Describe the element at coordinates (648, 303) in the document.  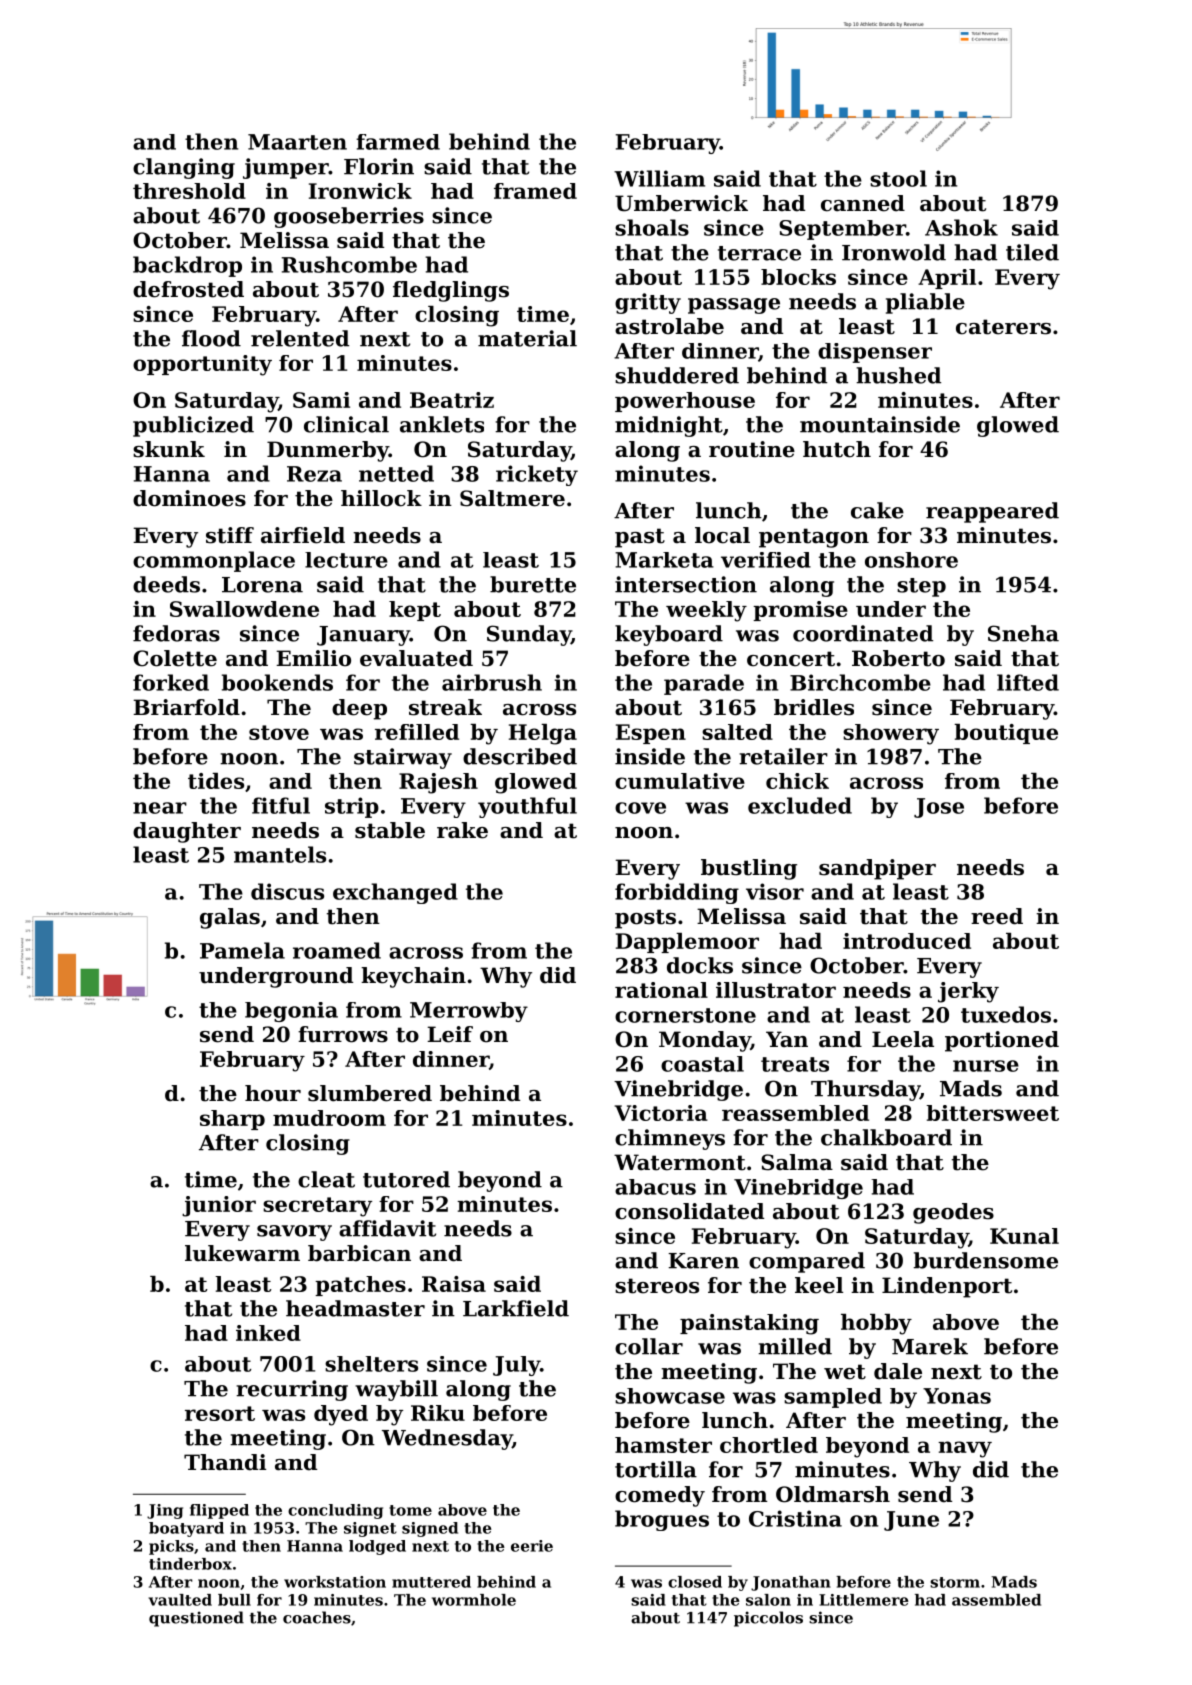
I see `gritty` at that location.
